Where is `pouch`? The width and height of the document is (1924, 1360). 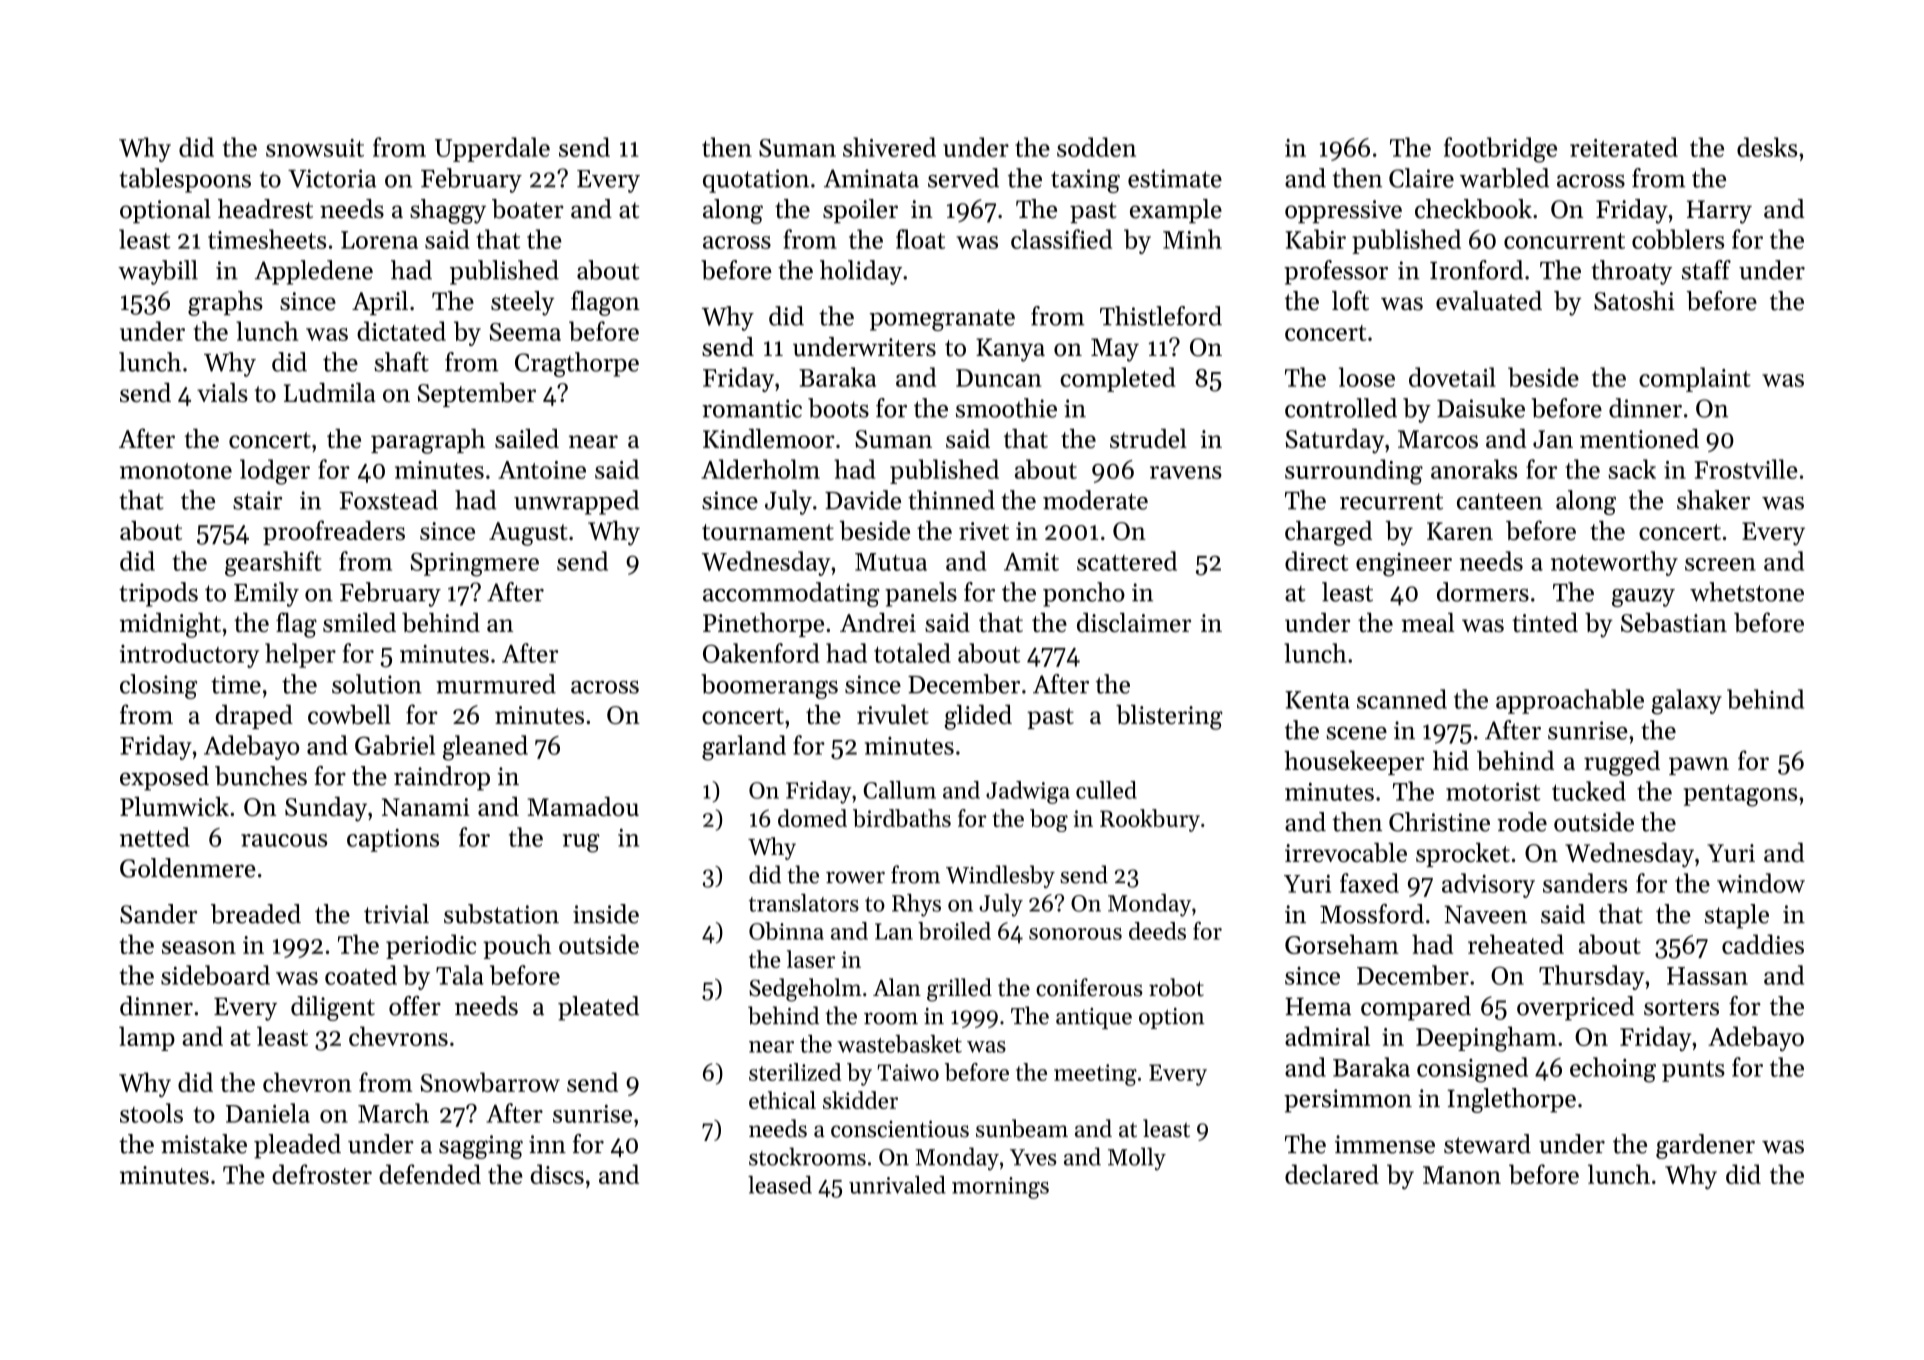
pouch is located at coordinates (517, 946).
